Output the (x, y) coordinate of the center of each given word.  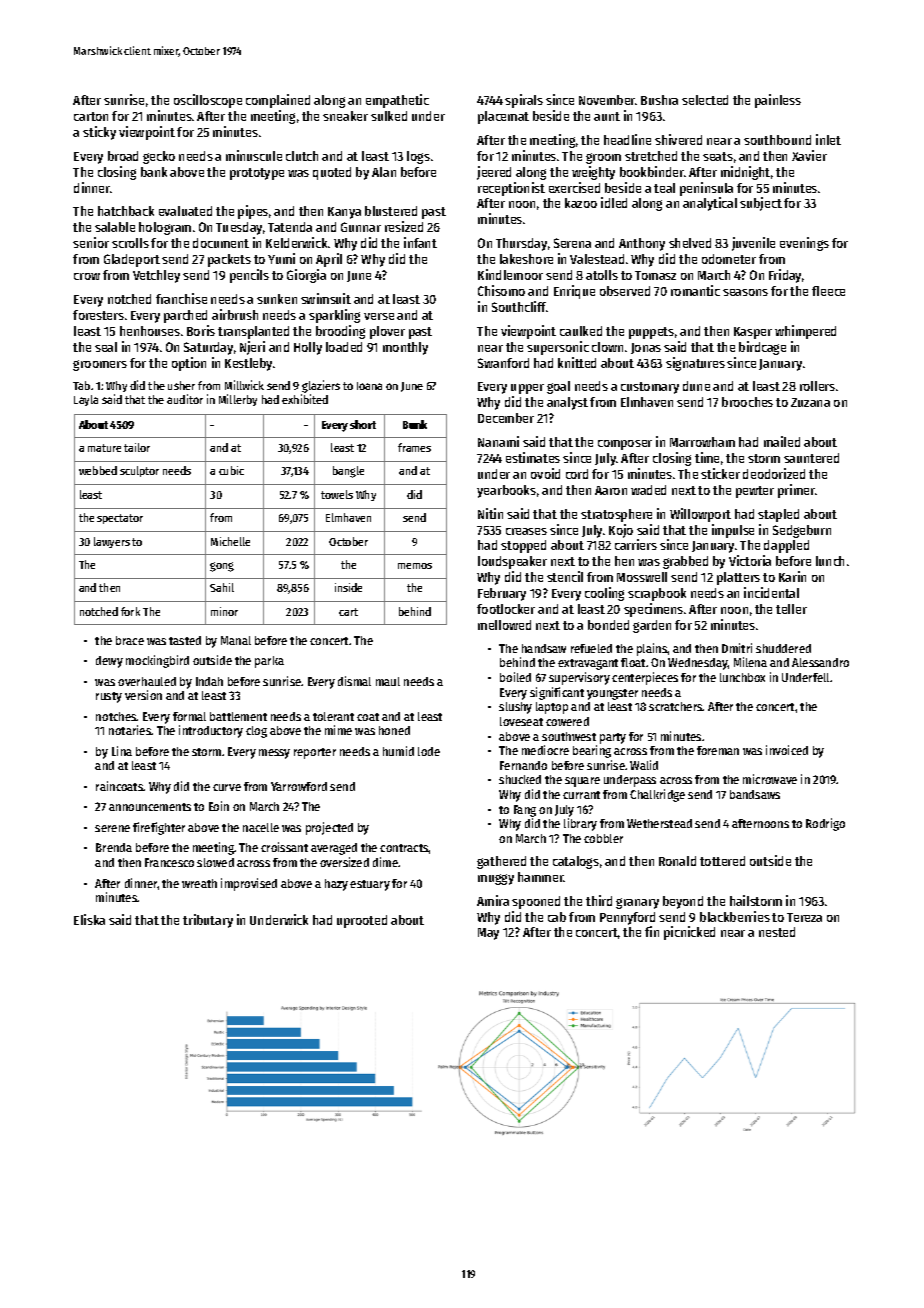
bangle (348, 472)
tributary (208, 921)
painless (778, 101)
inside (348, 587)
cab (557, 917)
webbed (98, 470)
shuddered (783, 648)
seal (106, 347)
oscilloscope (208, 101)
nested (777, 932)
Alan (384, 172)
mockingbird (157, 661)
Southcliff (519, 306)
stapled (778, 515)
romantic (695, 290)
